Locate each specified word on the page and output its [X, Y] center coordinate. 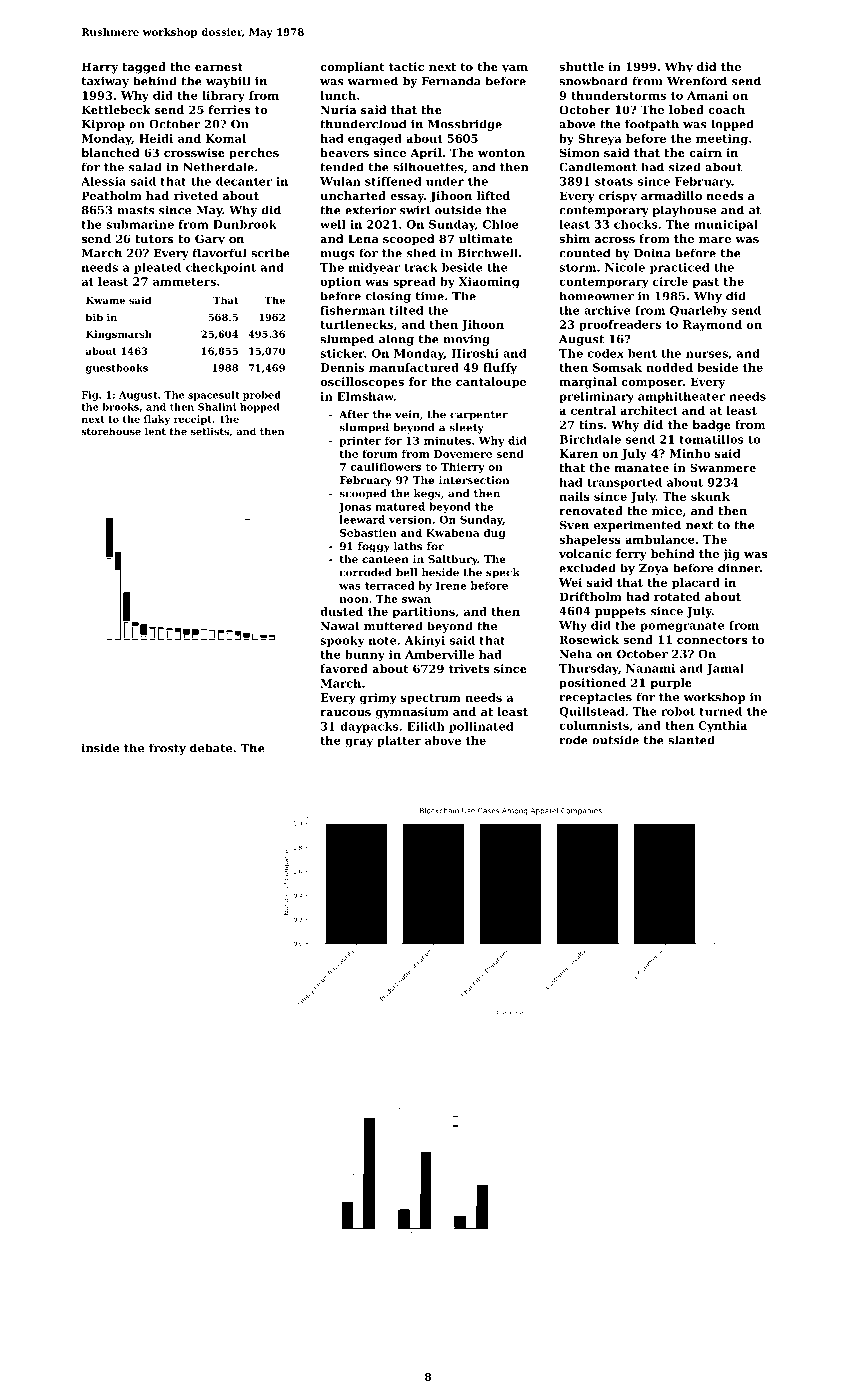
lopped [732, 125]
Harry [100, 68]
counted [584, 253]
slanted [691, 740]
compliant [352, 68]
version [410, 519]
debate [211, 748]
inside [100, 748]
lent [155, 431]
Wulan [340, 181]
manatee [642, 468]
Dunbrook [245, 224]
